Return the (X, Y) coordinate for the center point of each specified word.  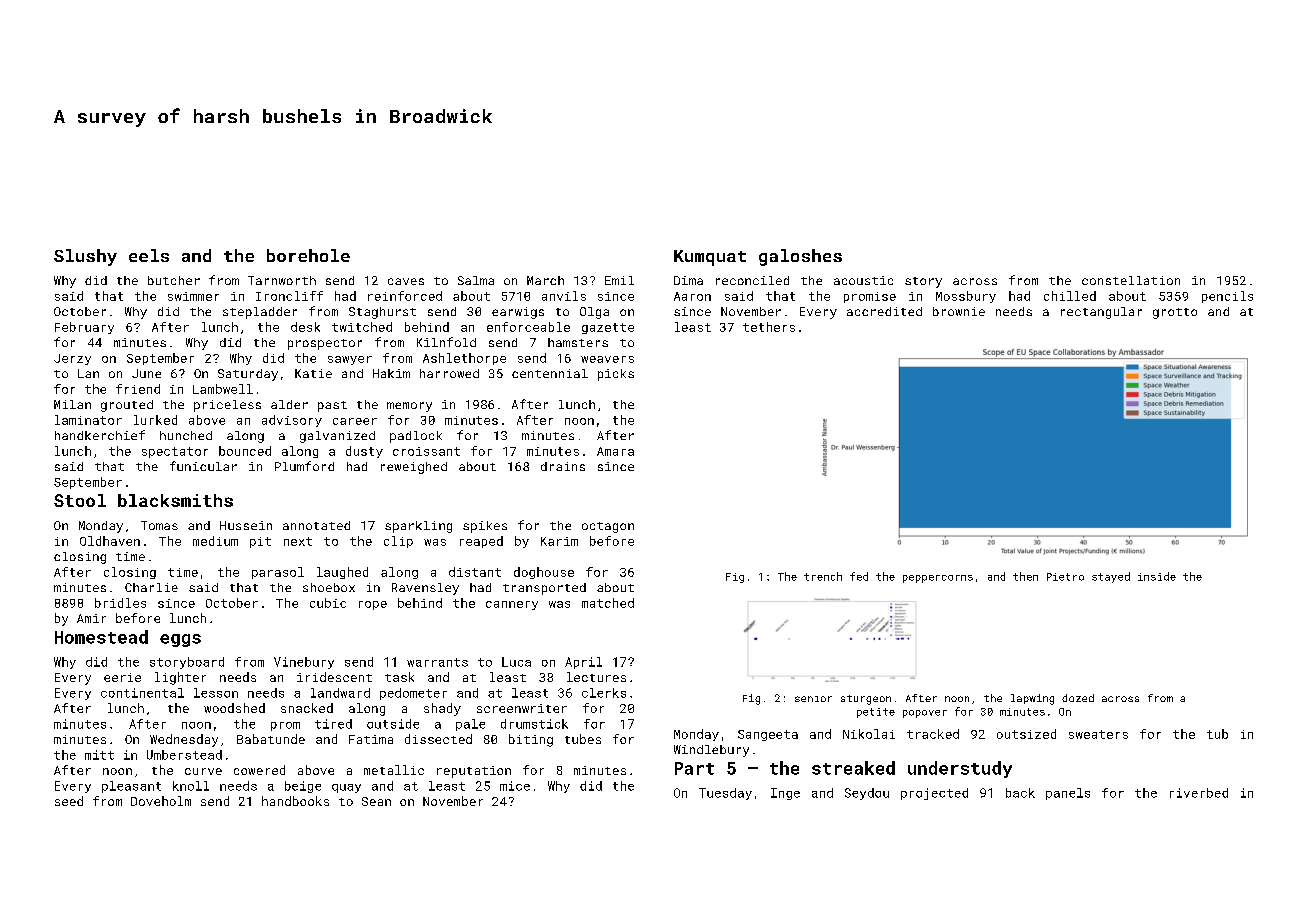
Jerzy (72, 359)
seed (69, 801)
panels (1068, 794)
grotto (1175, 313)
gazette (608, 328)
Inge (785, 794)
